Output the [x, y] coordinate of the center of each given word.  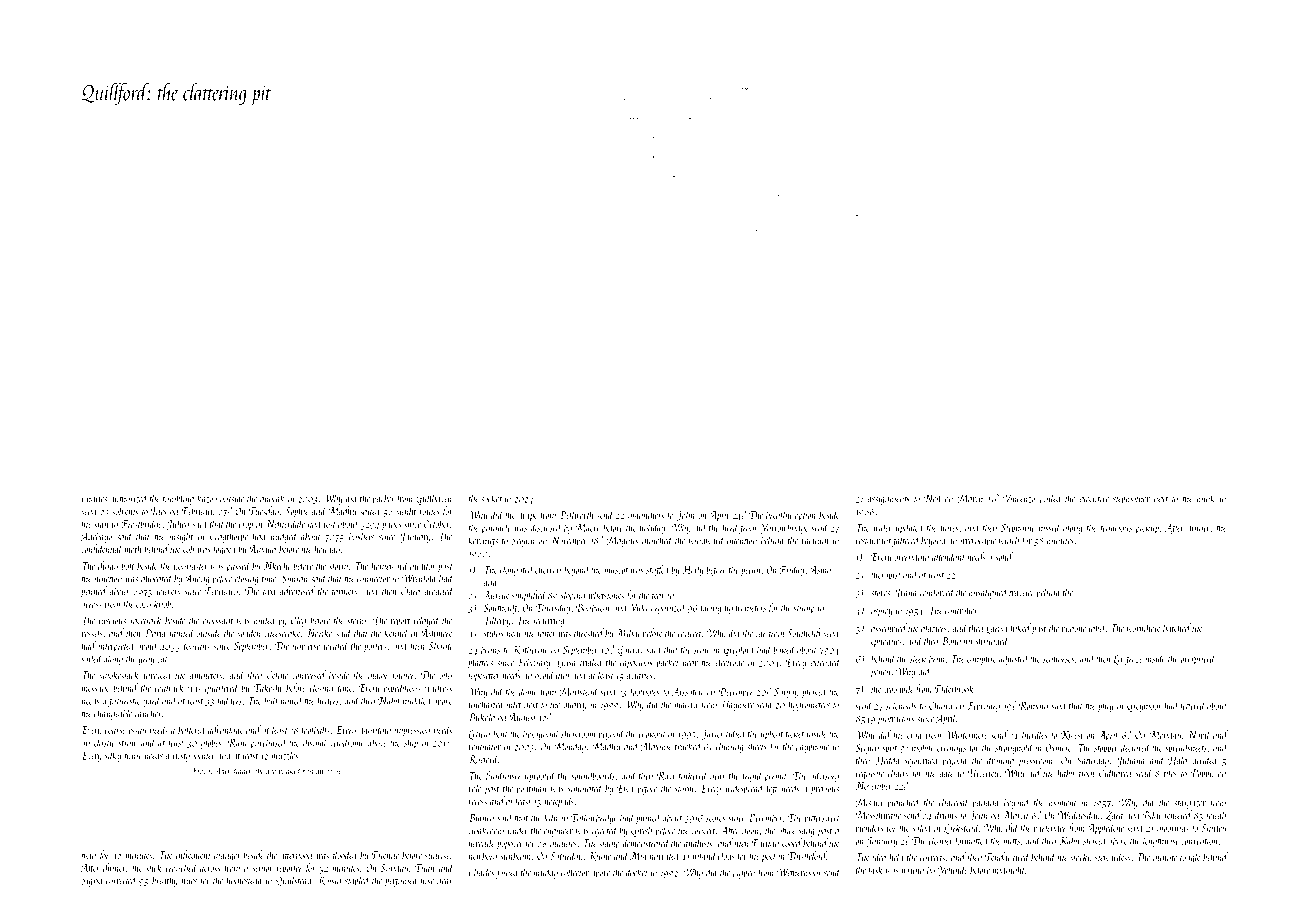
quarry [575, 707]
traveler [1022, 593]
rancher [148, 713]
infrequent [193, 856]
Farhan [765, 843]
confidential [102, 550]
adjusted [1014, 659]
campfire [981, 659]
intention [742, 541]
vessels [92, 633]
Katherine [530, 650]
